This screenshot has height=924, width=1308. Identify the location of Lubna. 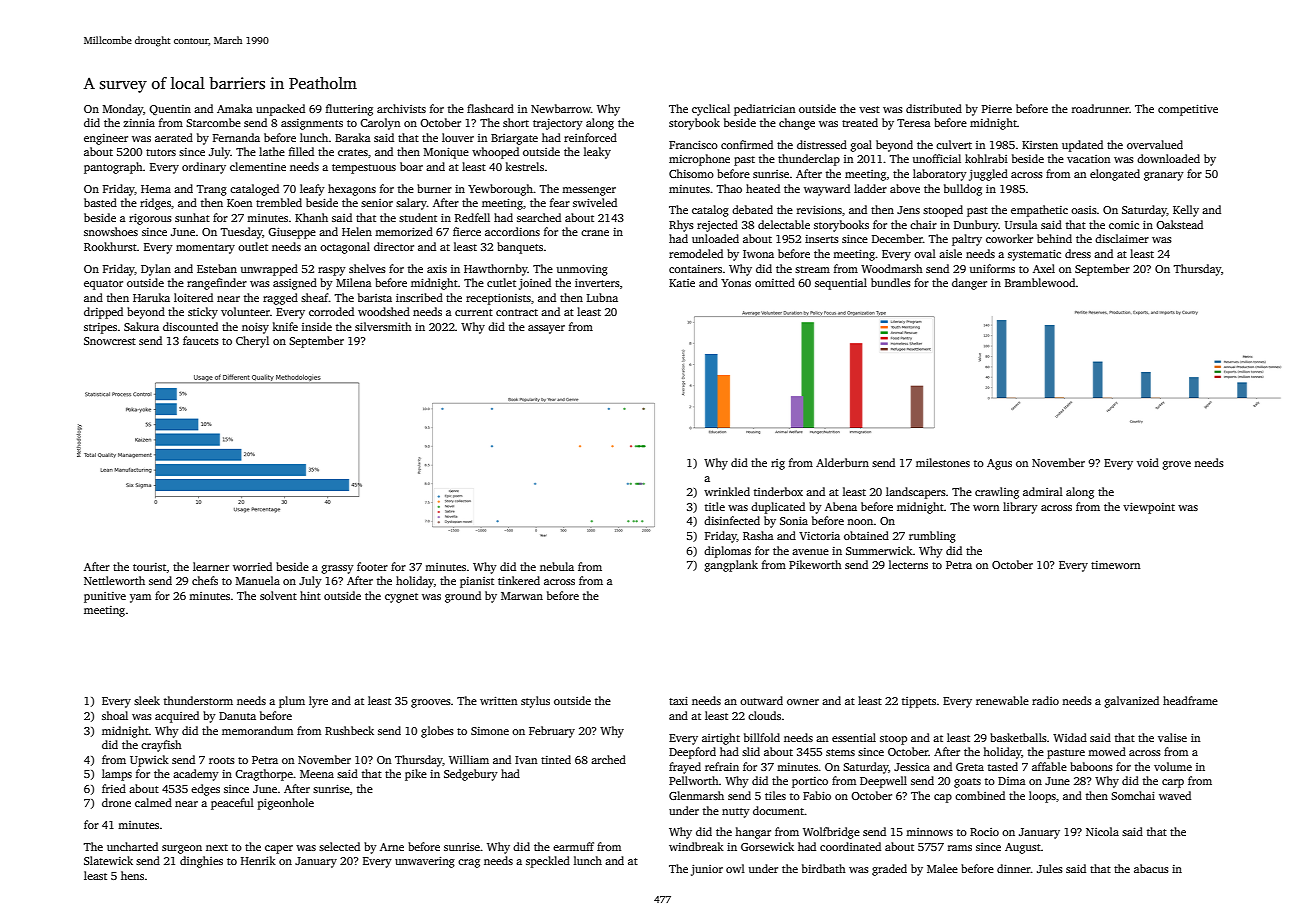
(602, 297).
